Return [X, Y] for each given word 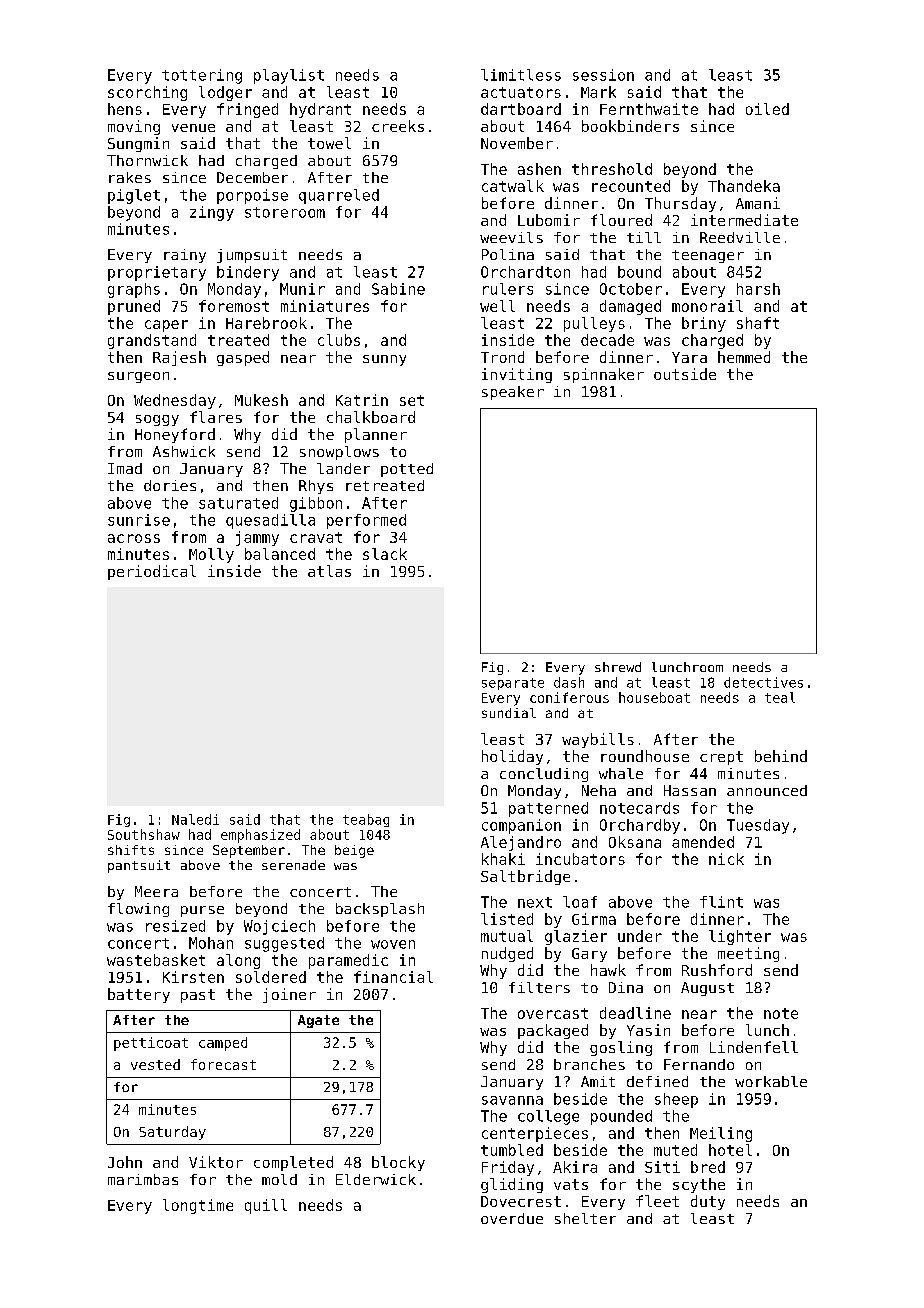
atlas [329, 571]
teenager [708, 256]
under [640, 936]
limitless [521, 75]
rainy [185, 256]
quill [266, 1206]
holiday [512, 757]
